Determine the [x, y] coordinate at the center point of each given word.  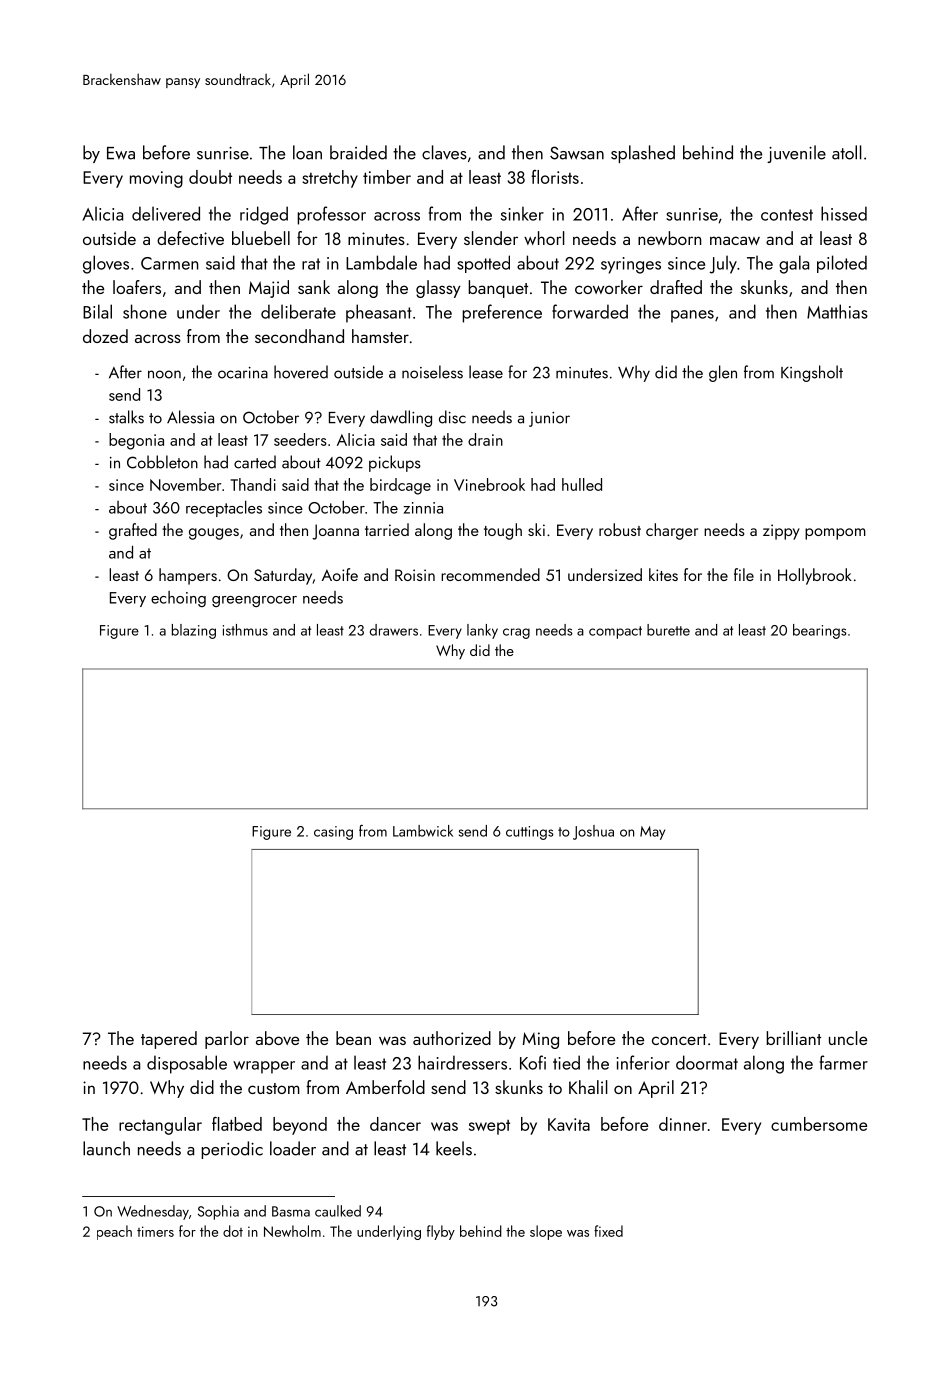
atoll [847, 152]
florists [555, 177]
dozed [105, 336]
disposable [187, 1064]
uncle [848, 1038]
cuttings [530, 833]
